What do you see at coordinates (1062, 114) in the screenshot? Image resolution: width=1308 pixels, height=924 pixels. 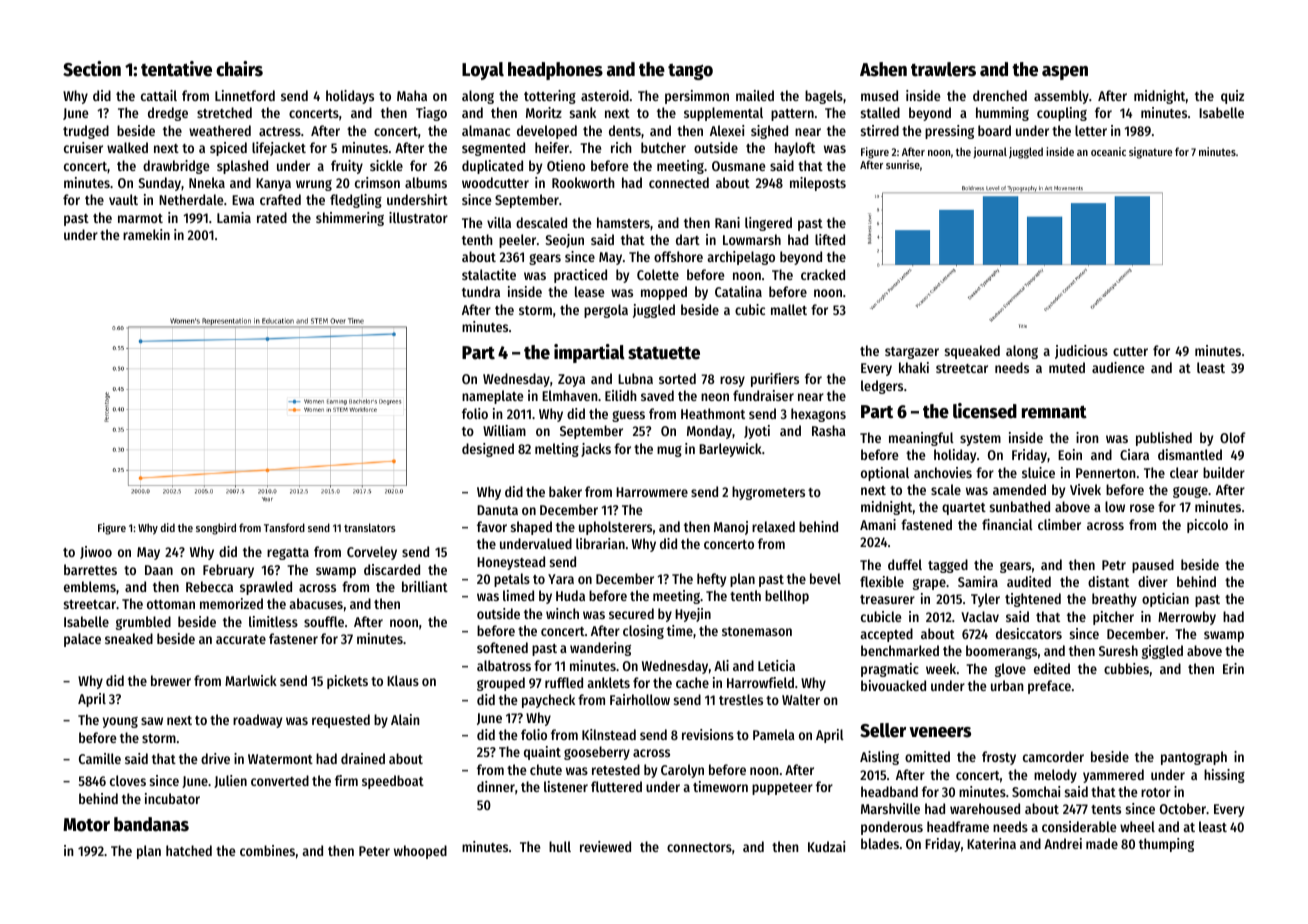 I see `coupling` at bounding box center [1062, 114].
